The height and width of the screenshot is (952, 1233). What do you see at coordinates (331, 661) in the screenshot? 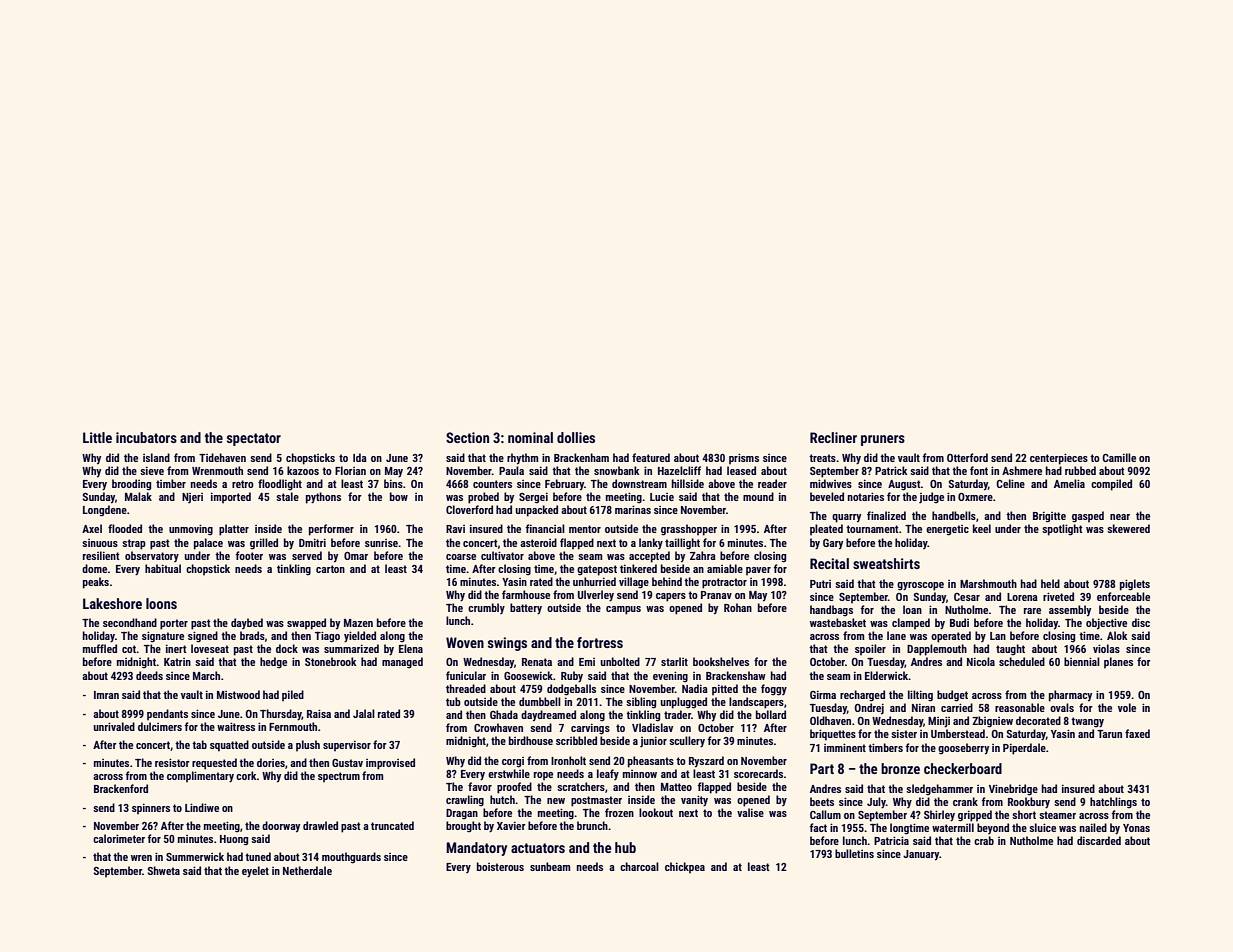
I see `Stonebrook` at bounding box center [331, 661].
